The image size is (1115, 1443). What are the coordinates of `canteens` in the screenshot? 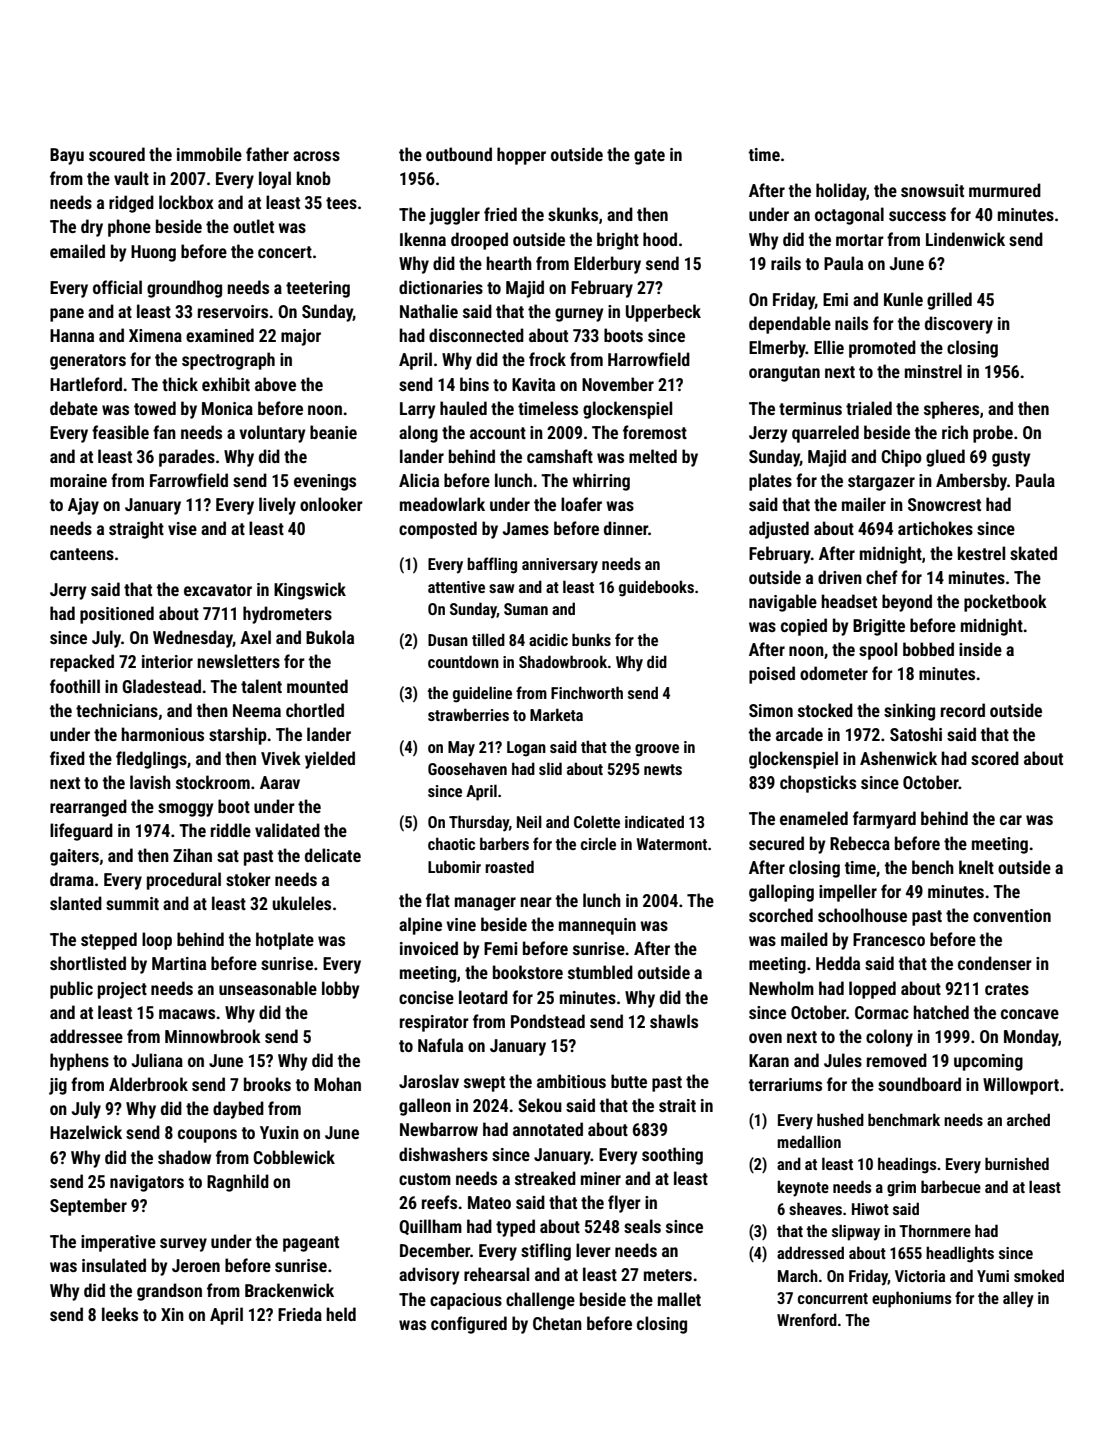 It's located at (82, 554).
